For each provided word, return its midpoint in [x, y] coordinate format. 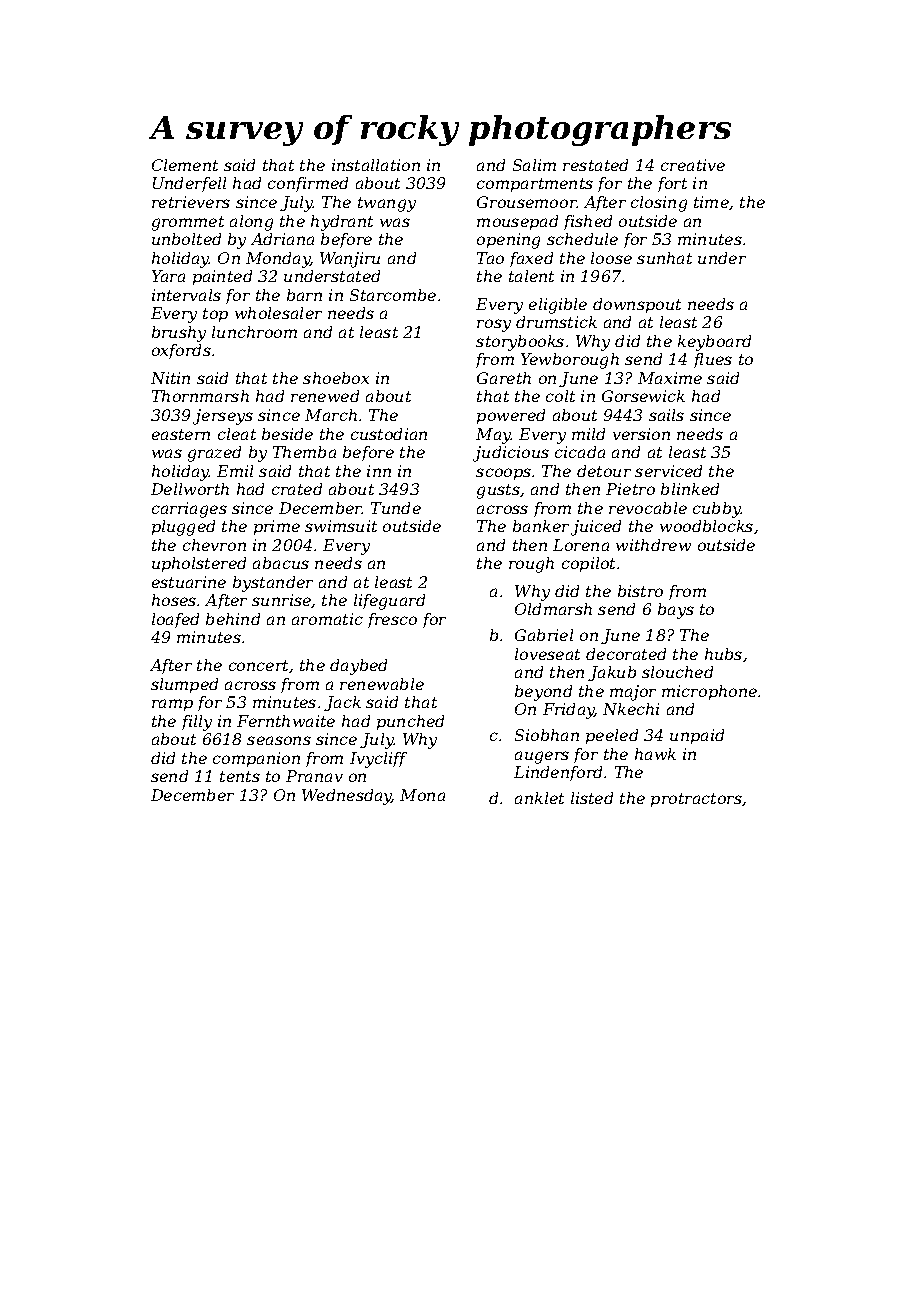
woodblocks [706, 526]
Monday [278, 260]
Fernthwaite [286, 721]
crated [297, 489]
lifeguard [389, 602]
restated [595, 165]
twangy [387, 204]
